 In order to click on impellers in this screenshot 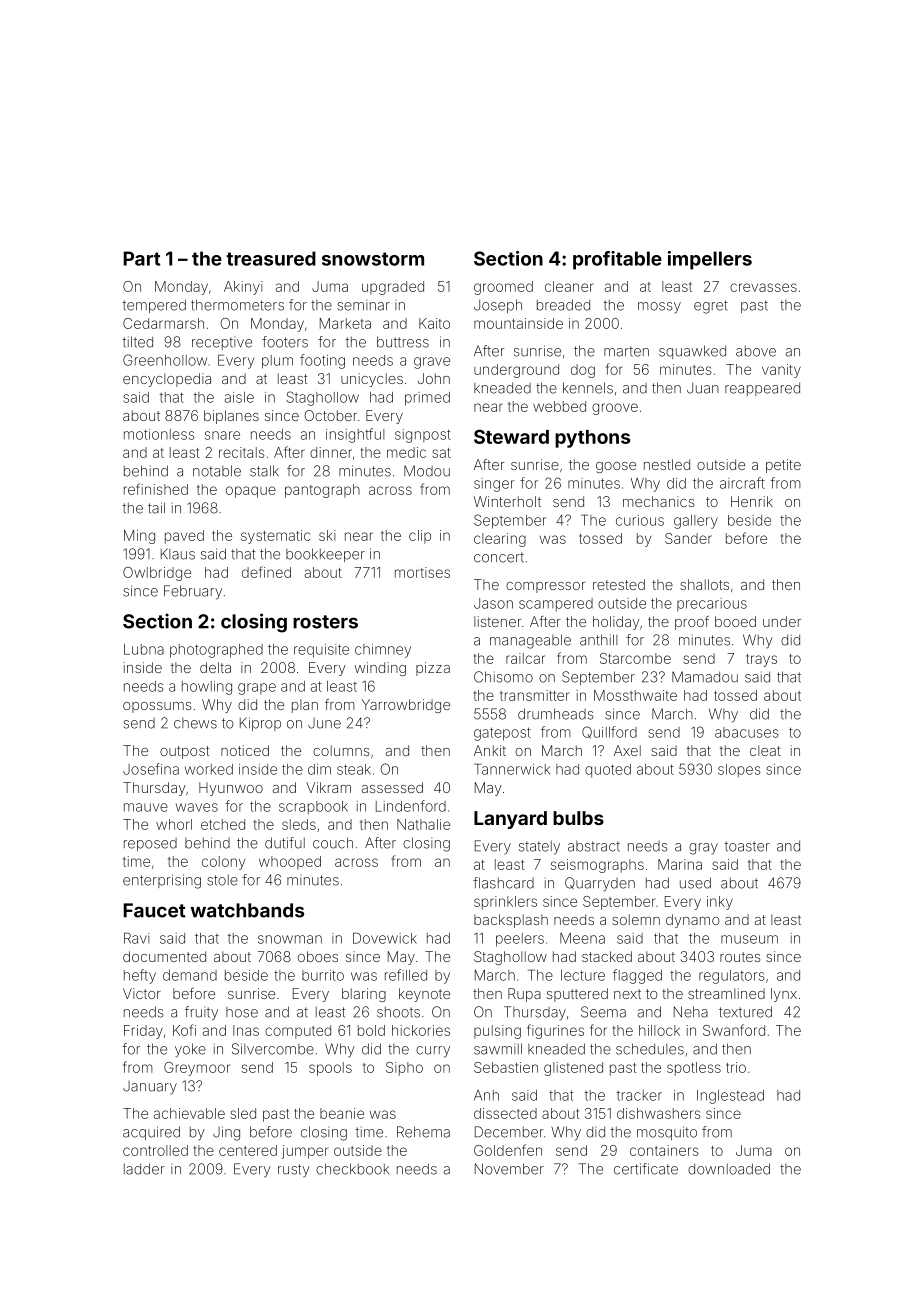, I will do `click(710, 260)`.
